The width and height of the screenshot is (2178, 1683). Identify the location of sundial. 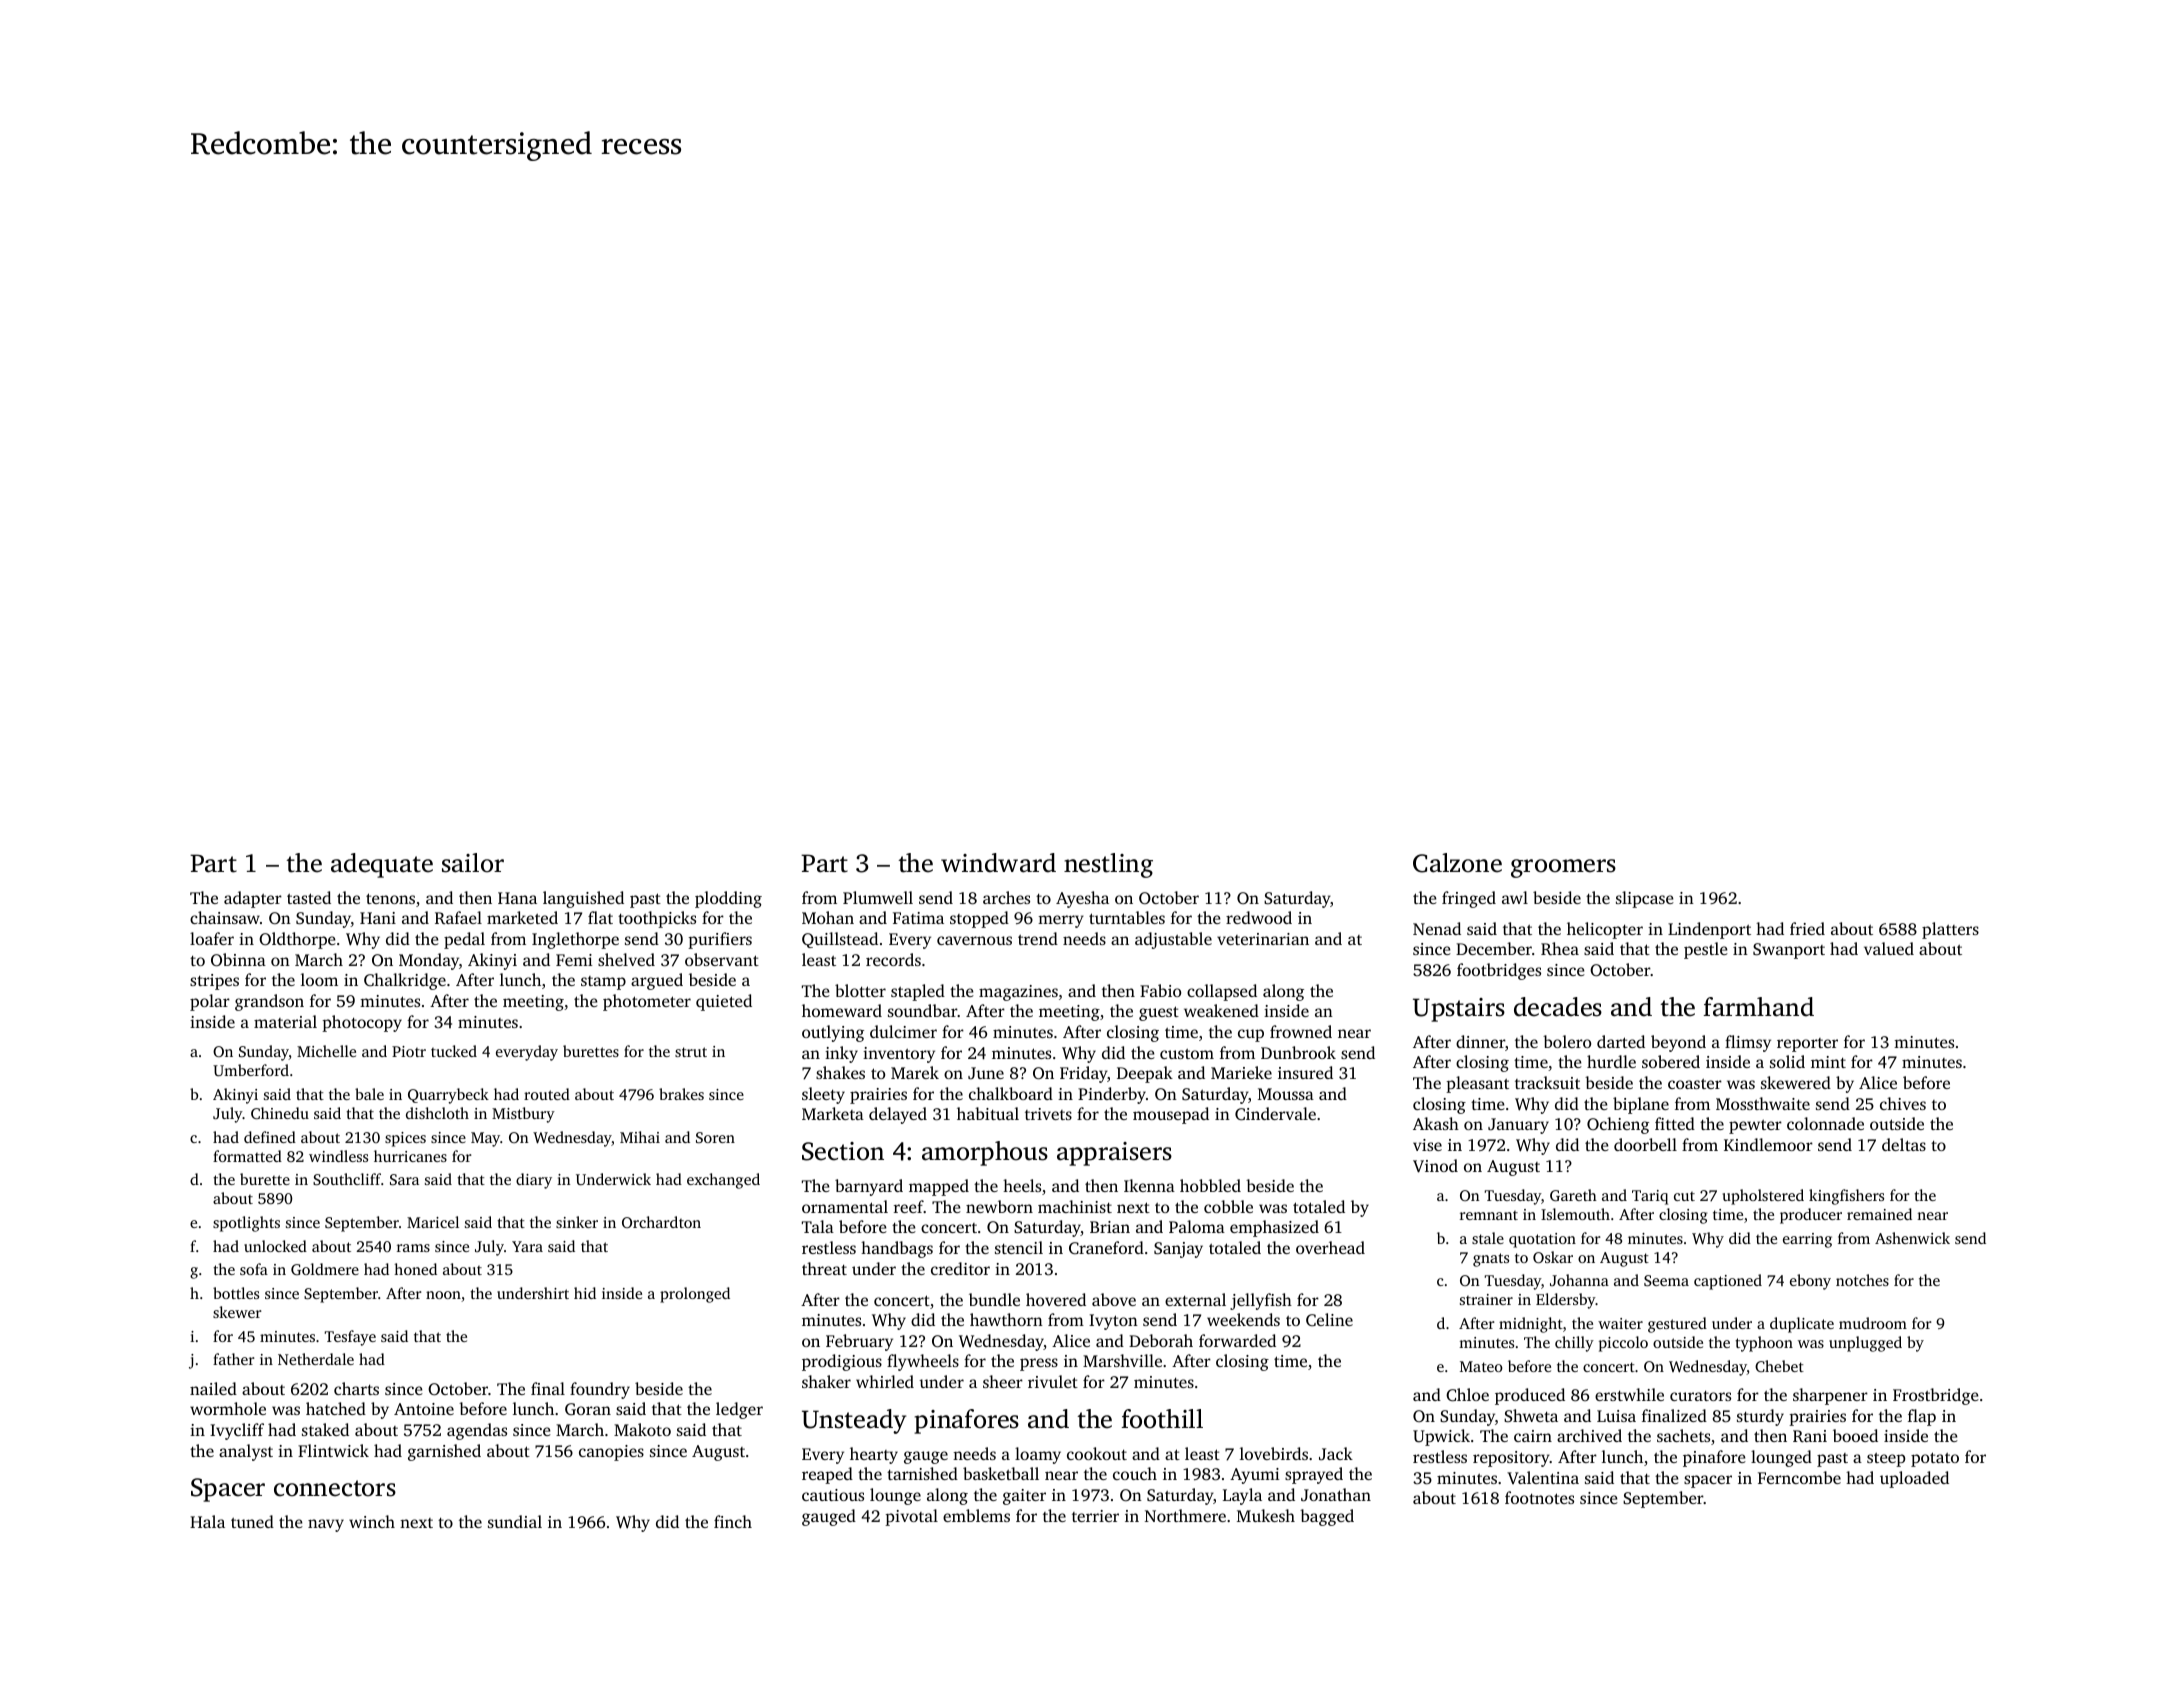
(515, 1521).
